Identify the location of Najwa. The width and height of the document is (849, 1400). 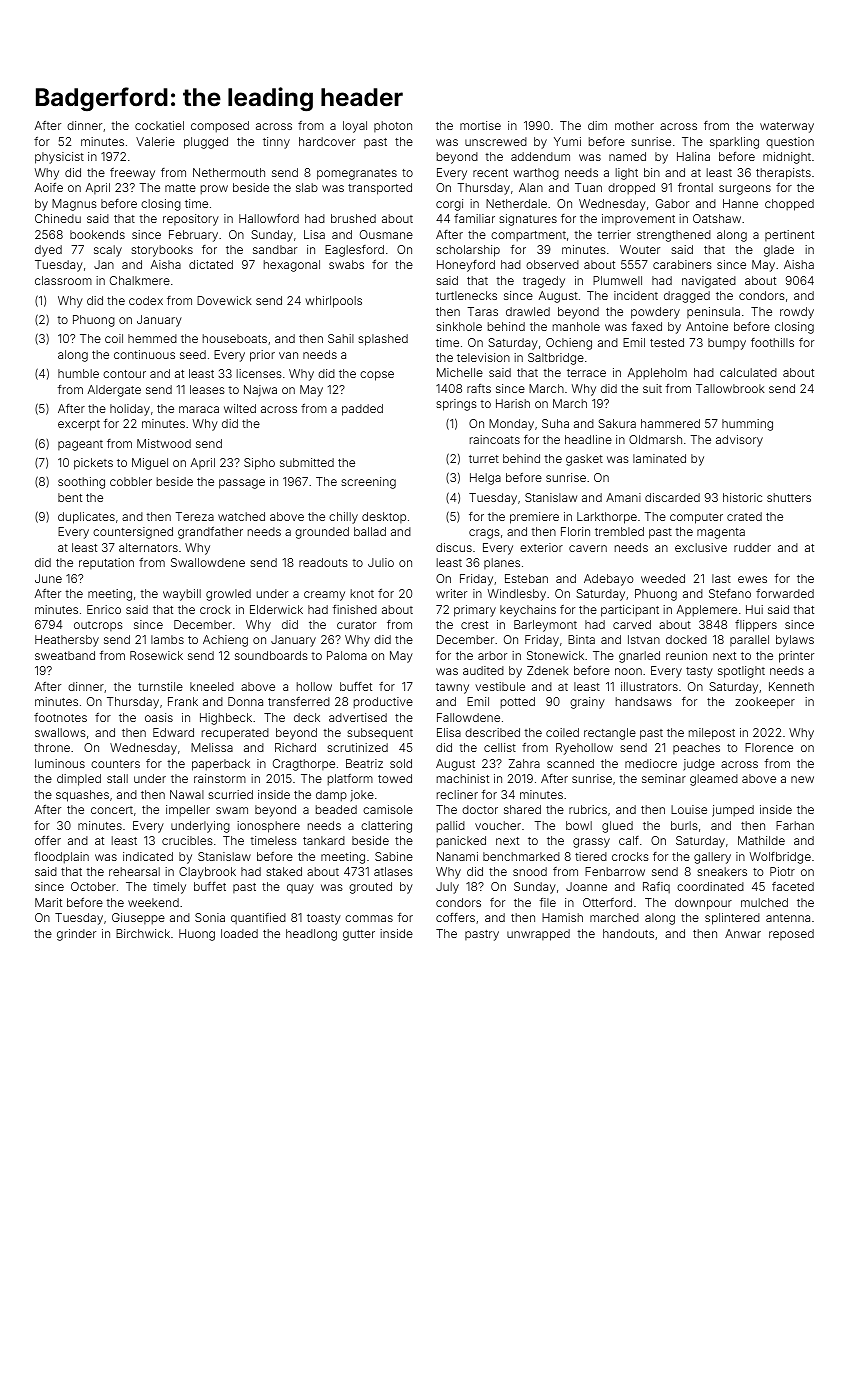
(260, 391).
